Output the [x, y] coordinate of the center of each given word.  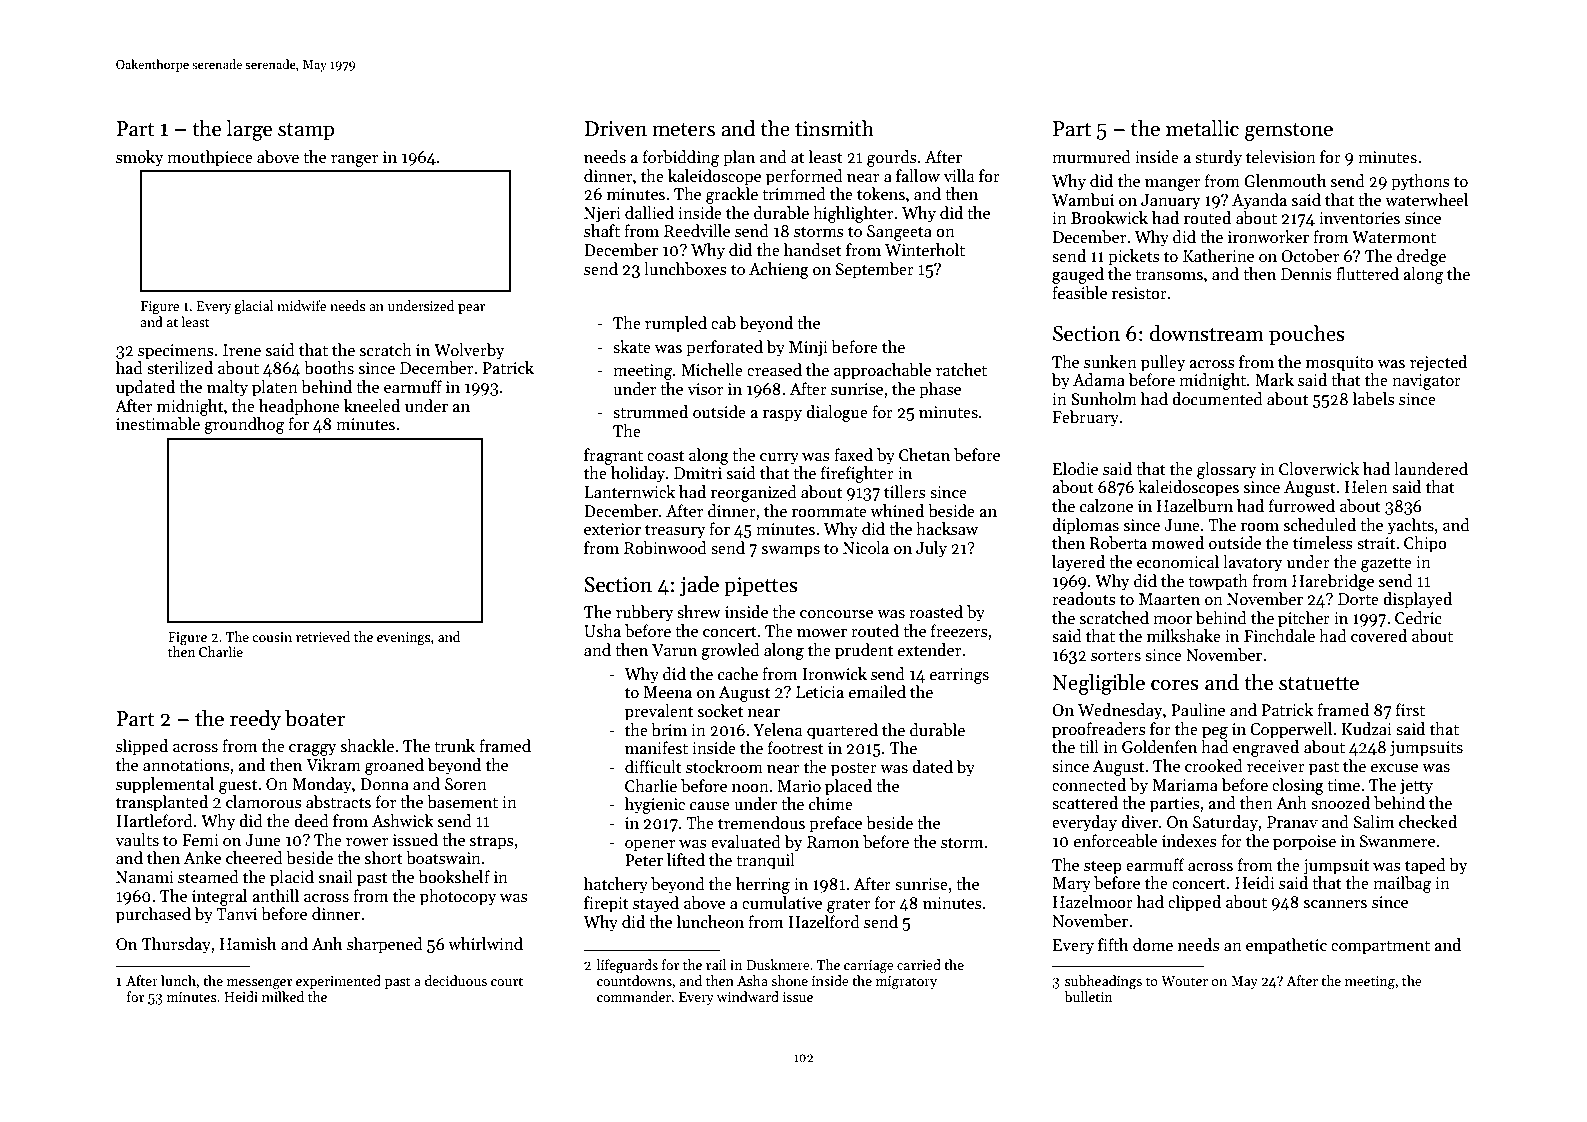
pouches [1307, 335]
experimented [338, 982]
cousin [272, 637]
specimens [176, 352]
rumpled [676, 324]
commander [634, 996]
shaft [602, 230]
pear [471, 309]
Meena [668, 692]
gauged [1078, 275]
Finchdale [1279, 635]
